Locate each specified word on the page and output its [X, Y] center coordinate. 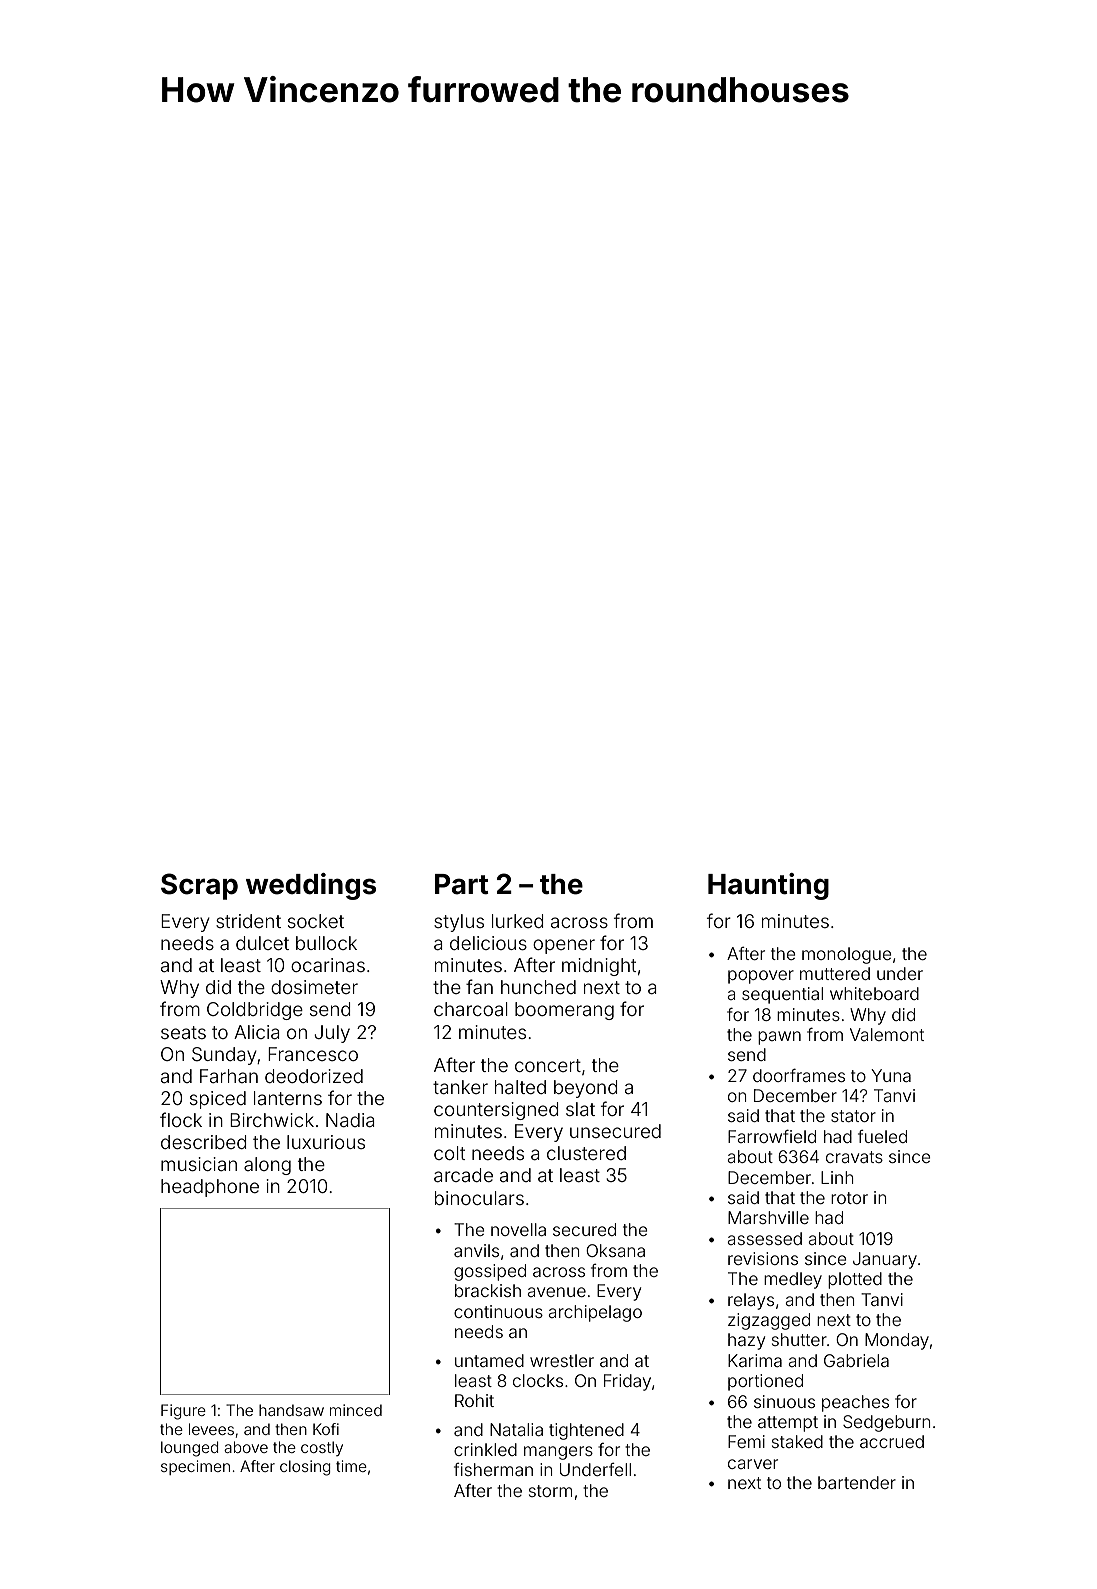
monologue [846, 955]
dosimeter [314, 987]
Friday [627, 1382]
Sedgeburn [886, 1423]
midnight [599, 967]
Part [462, 884]
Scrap [199, 886]
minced [356, 1410]
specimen [195, 1467]
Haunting [768, 886]
